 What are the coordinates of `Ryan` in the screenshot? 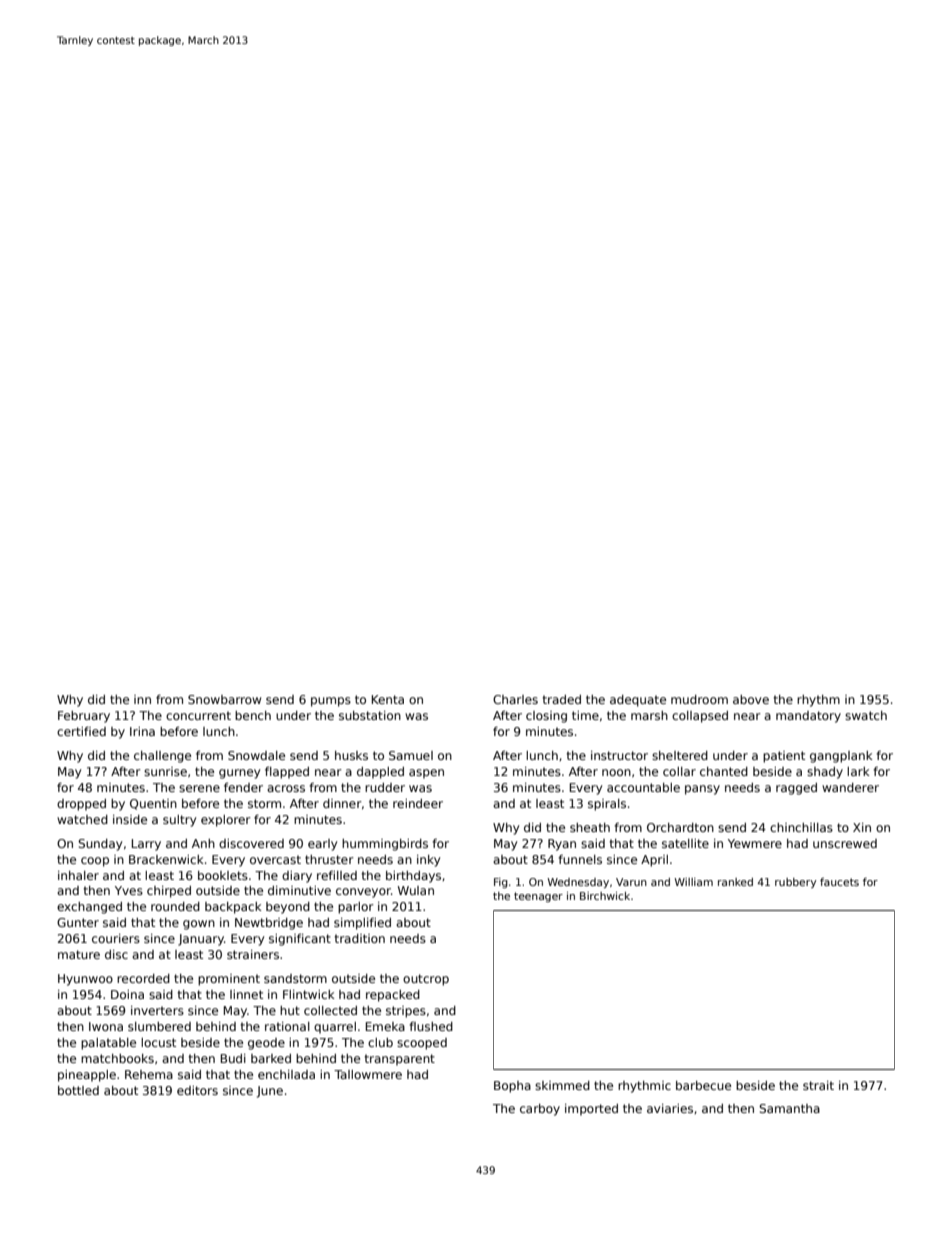 It's located at (562, 845).
